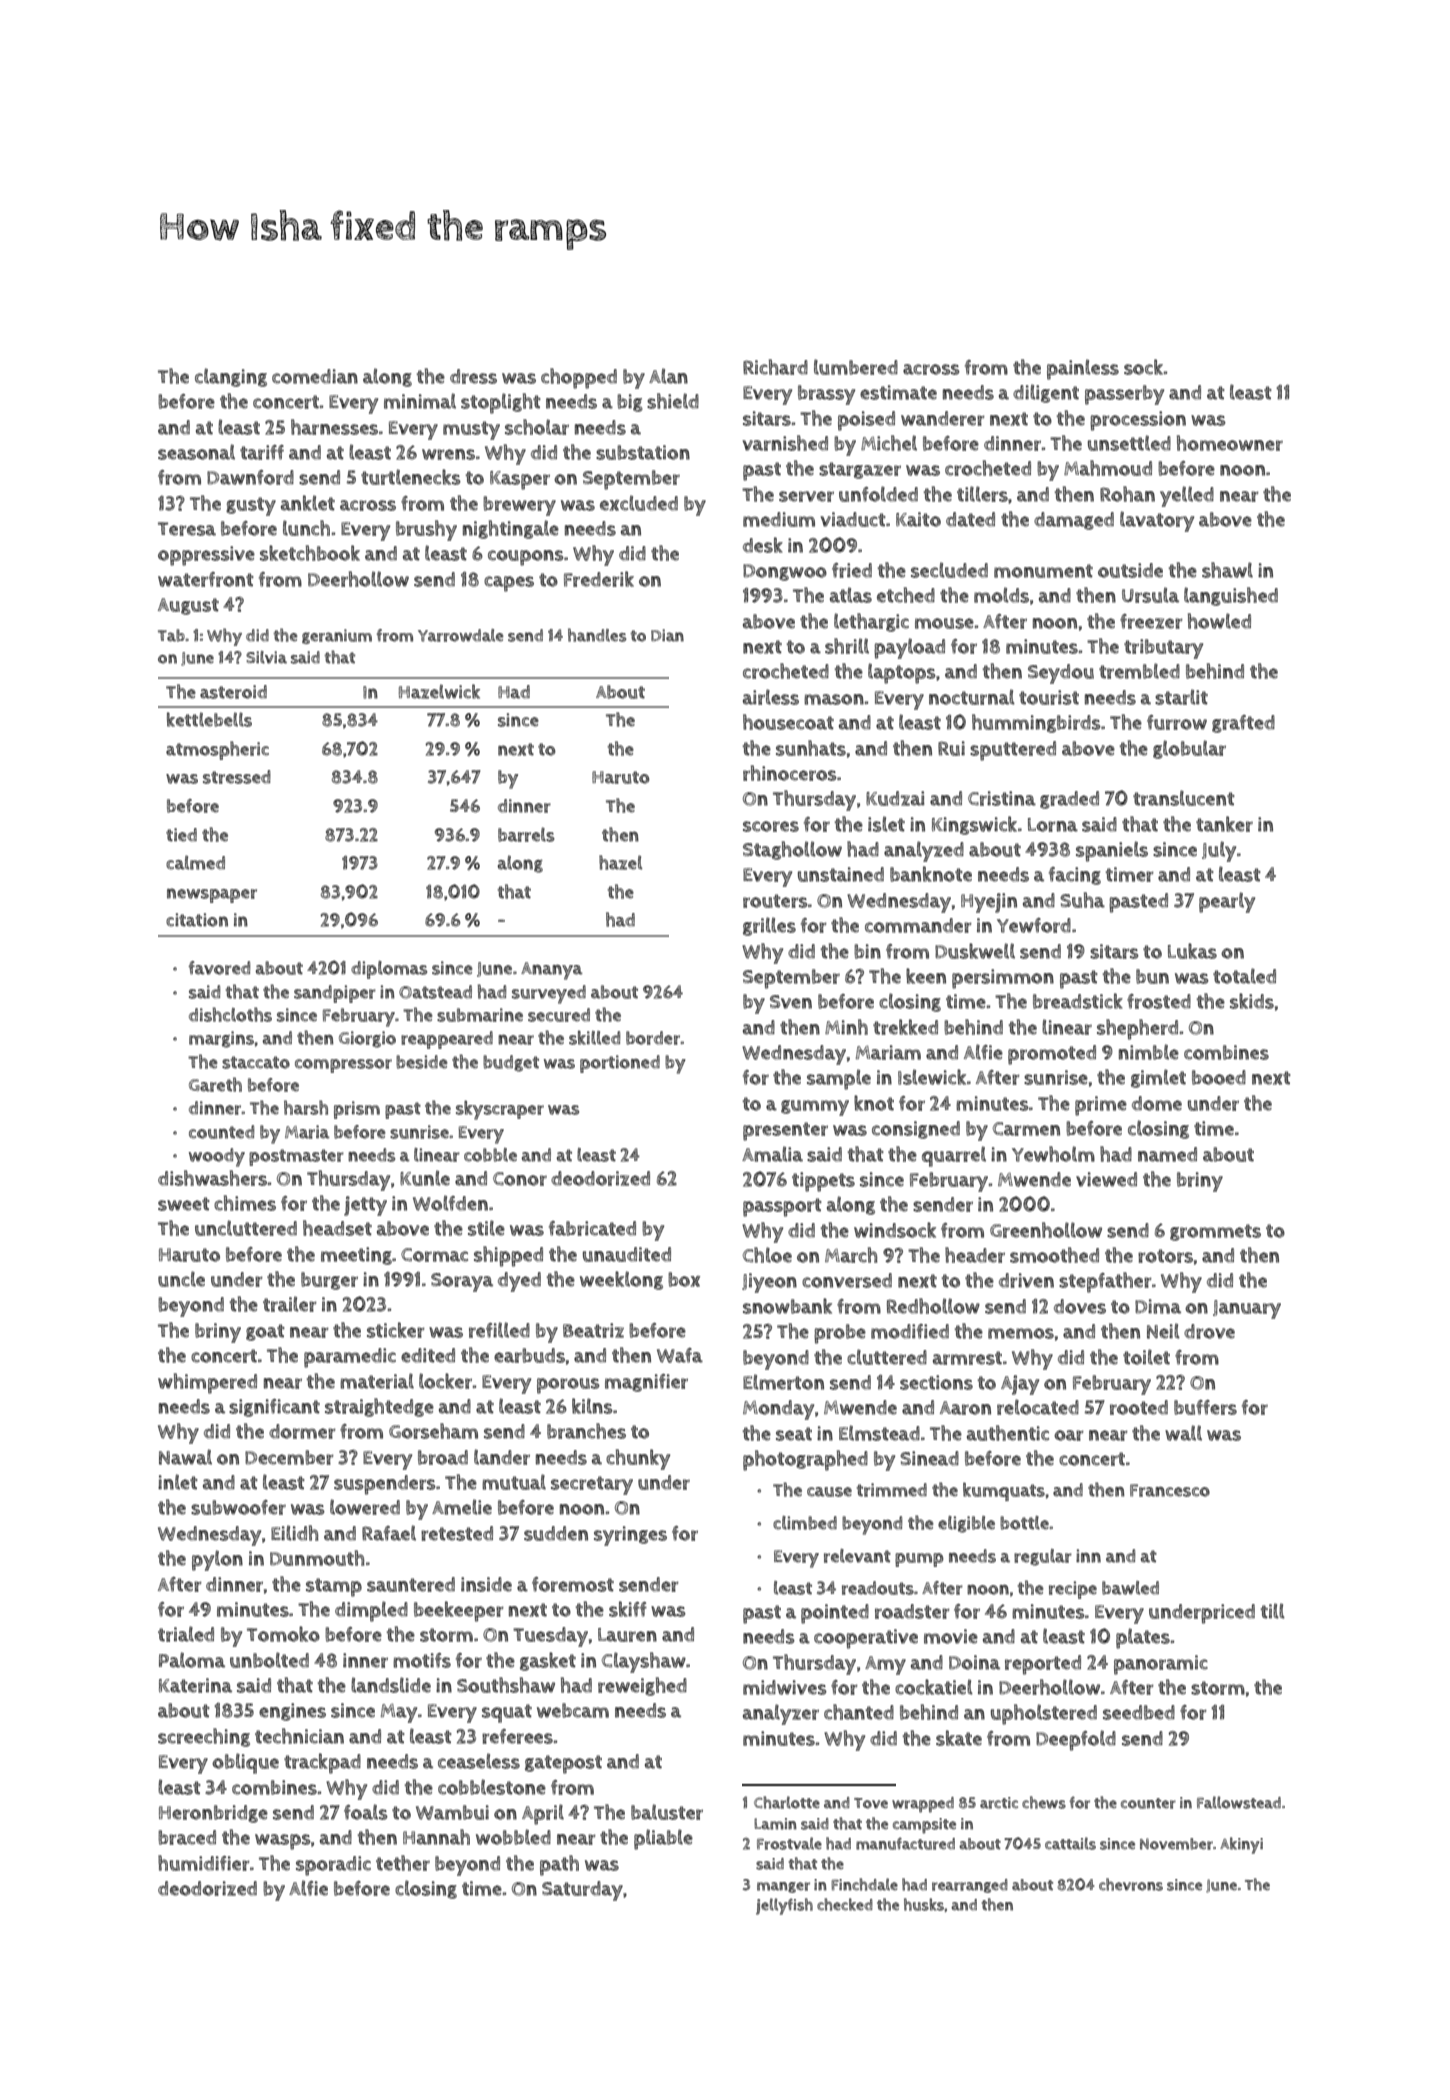  What do you see at coordinates (231, 377) in the document?
I see `clanging` at bounding box center [231, 377].
